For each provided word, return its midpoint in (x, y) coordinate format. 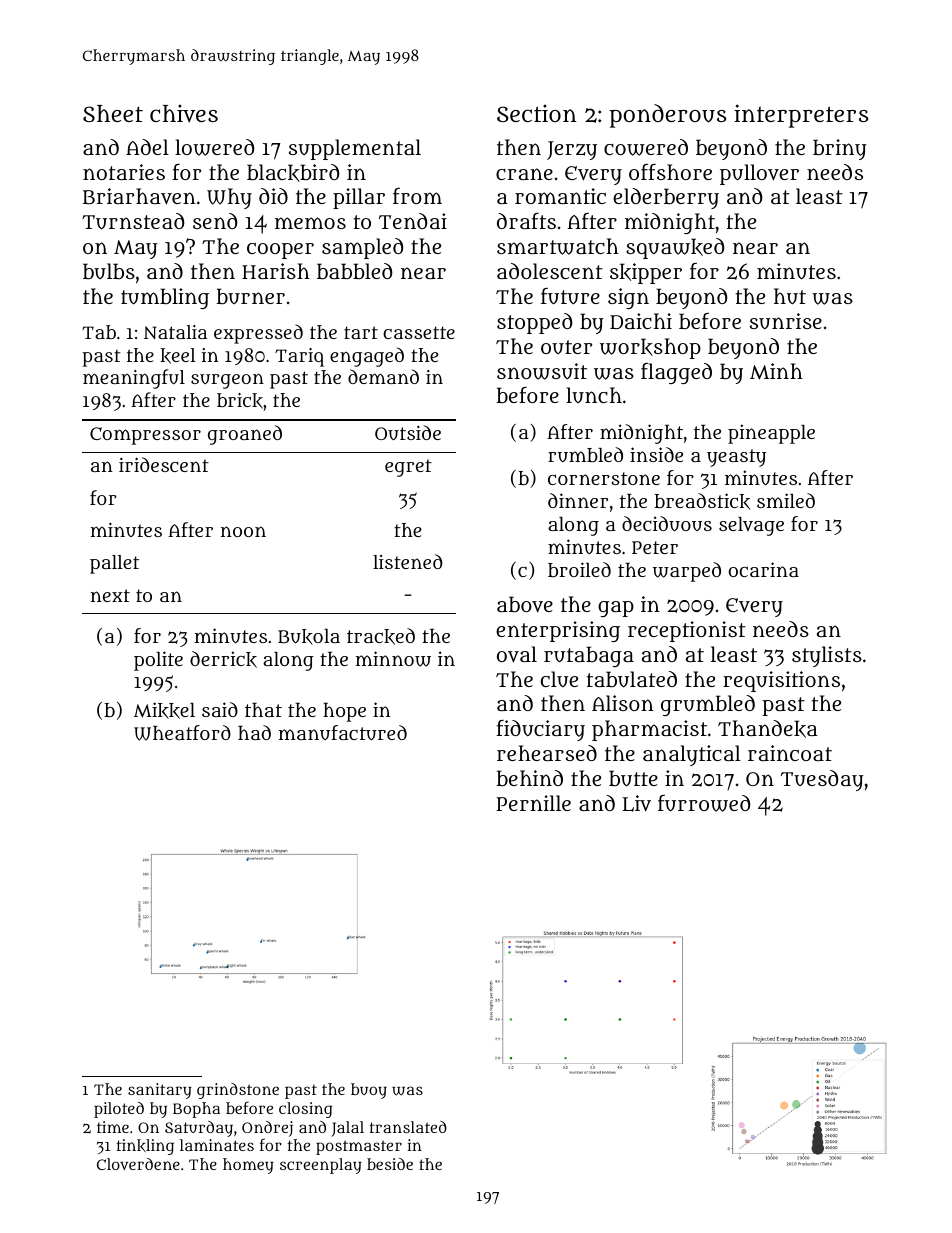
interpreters (801, 116)
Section (537, 113)
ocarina (764, 569)
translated (408, 1127)
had (254, 732)
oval (517, 654)
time (113, 1127)
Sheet (113, 113)
